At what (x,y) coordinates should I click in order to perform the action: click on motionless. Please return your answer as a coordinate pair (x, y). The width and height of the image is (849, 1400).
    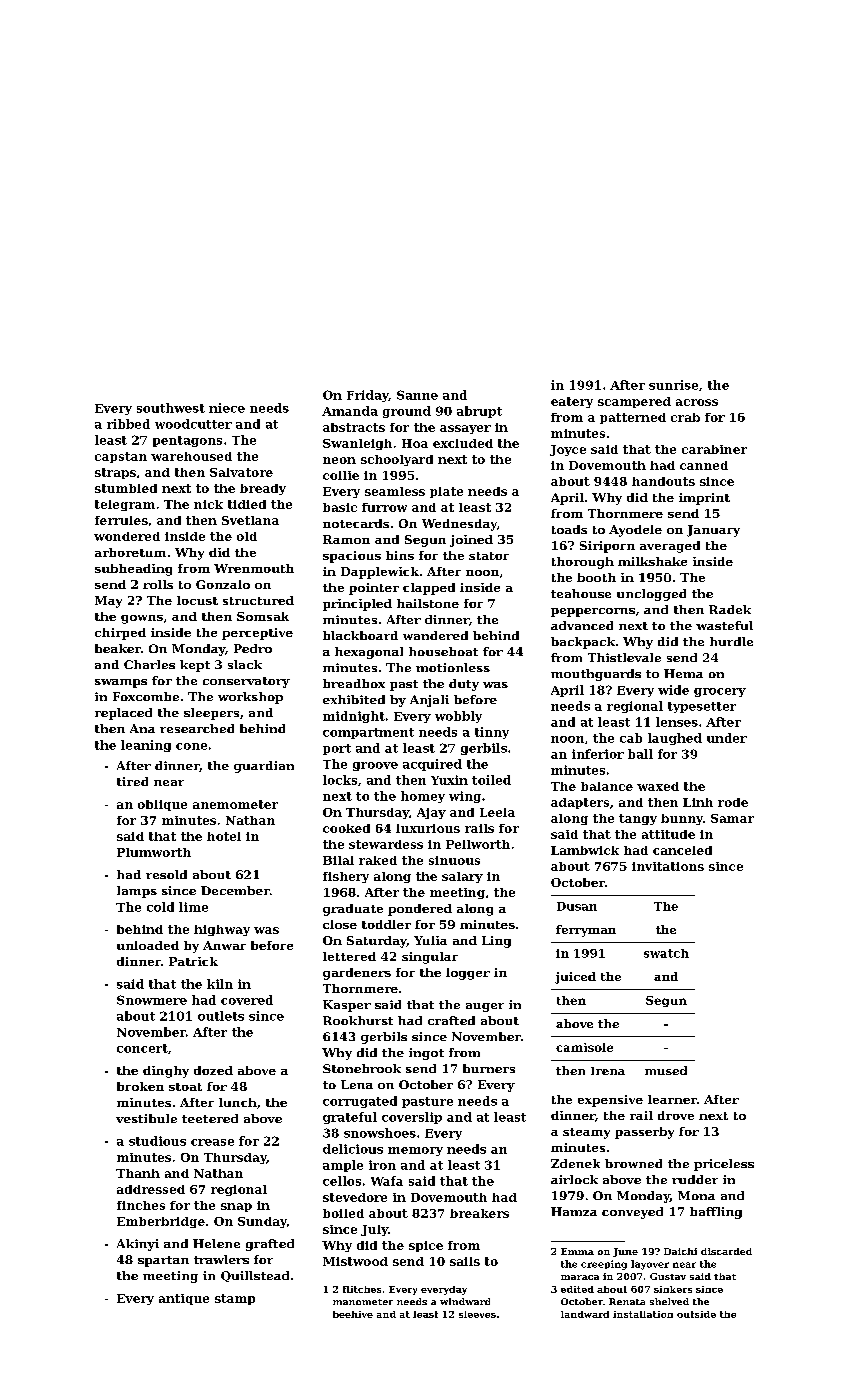
    Looking at the image, I should click on (453, 667).
